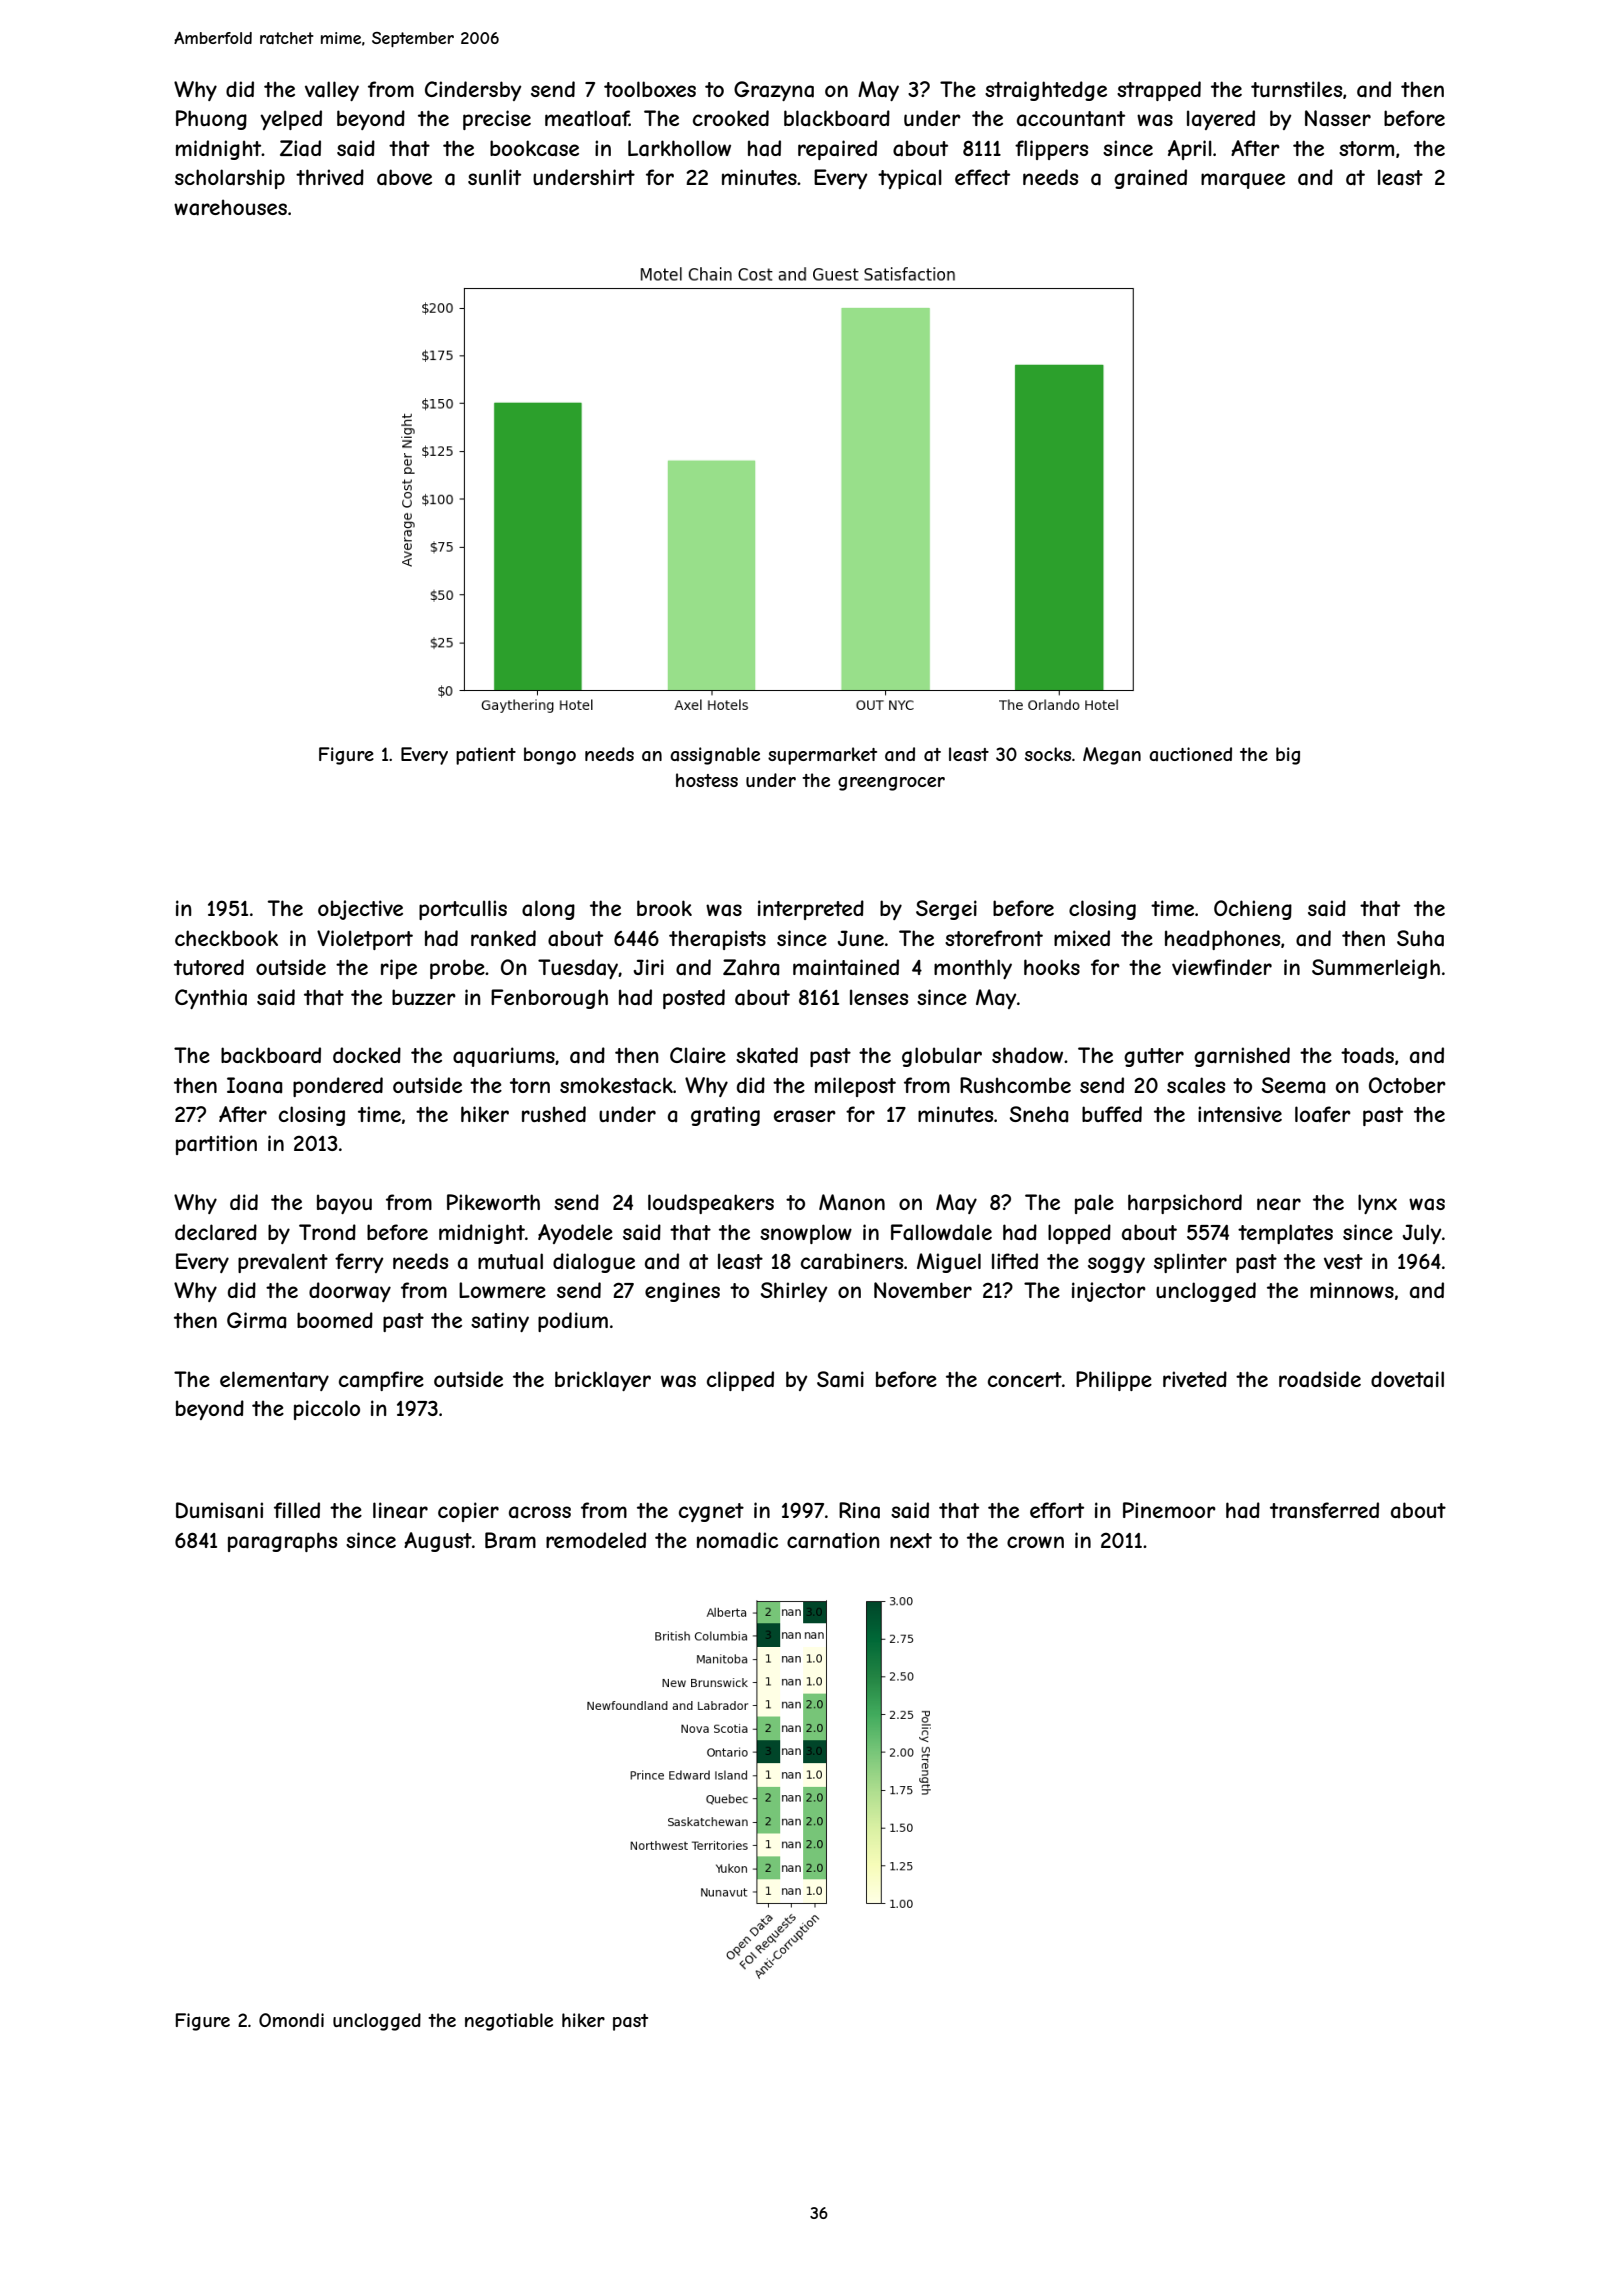  Describe the element at coordinates (509, 2022) in the screenshot. I see `negotiable` at that location.
